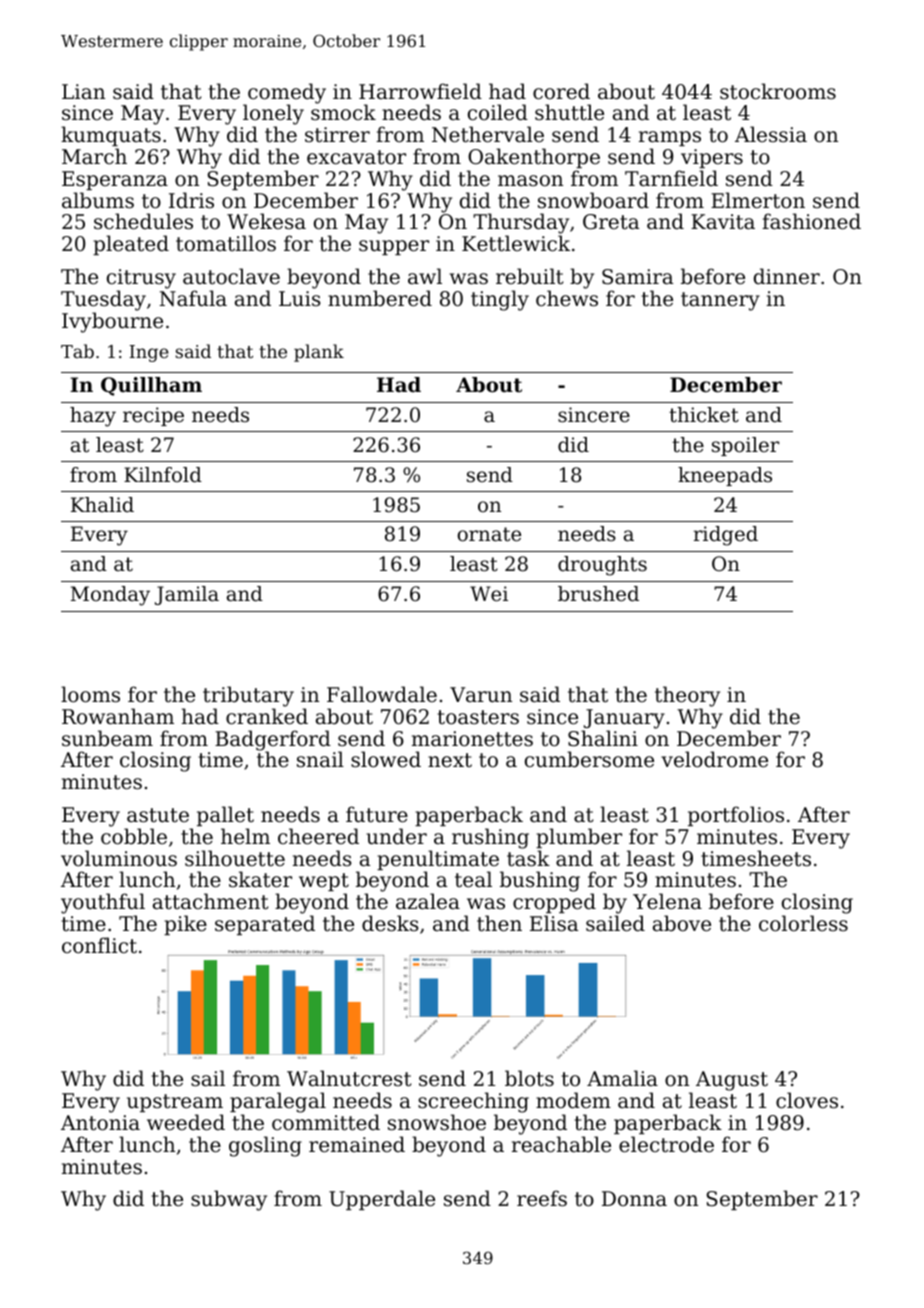 The height and width of the screenshot is (1308, 924). I want to click on Antonia, so click(100, 1123).
